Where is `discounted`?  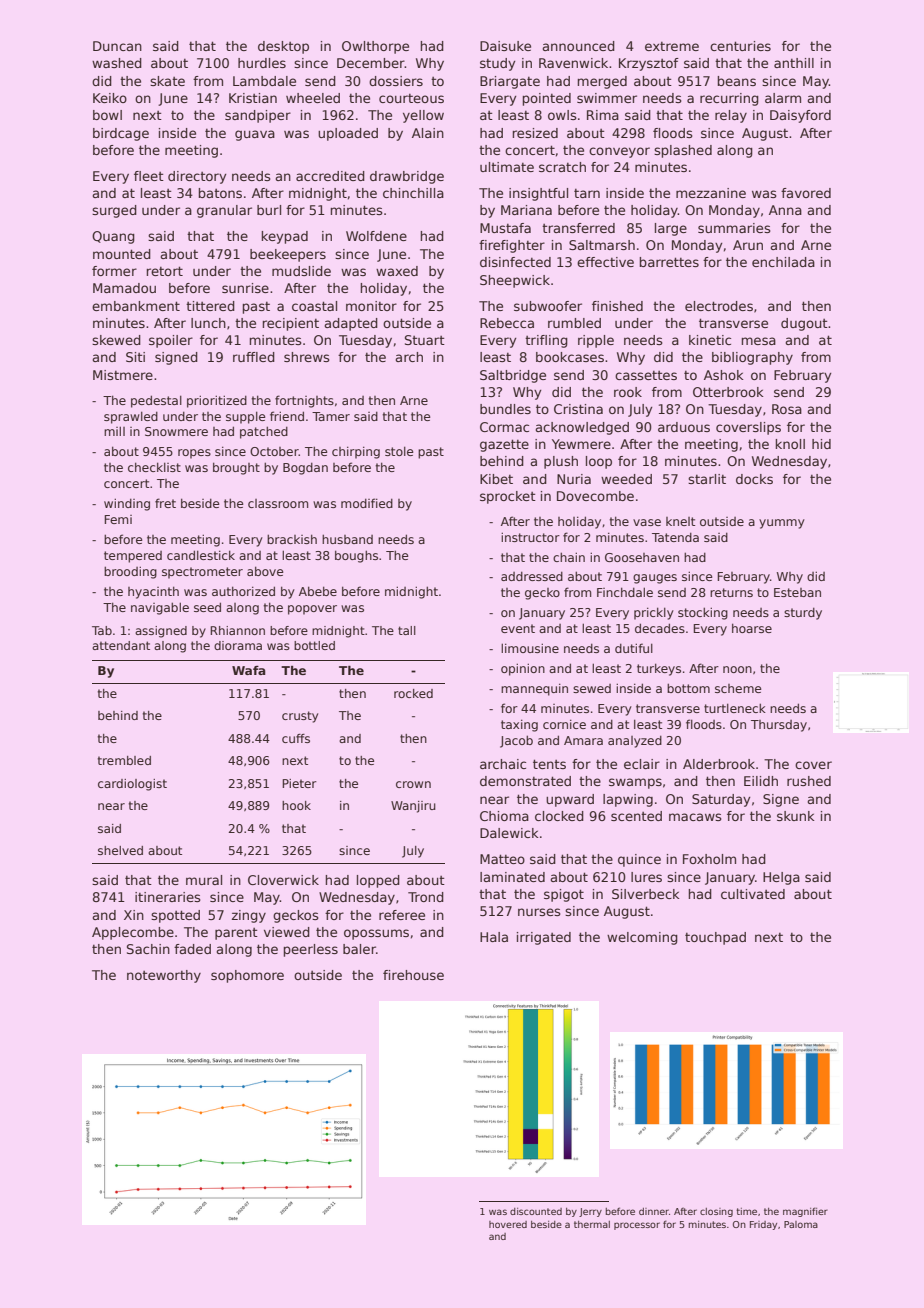 discounted is located at coordinates (536, 1211).
